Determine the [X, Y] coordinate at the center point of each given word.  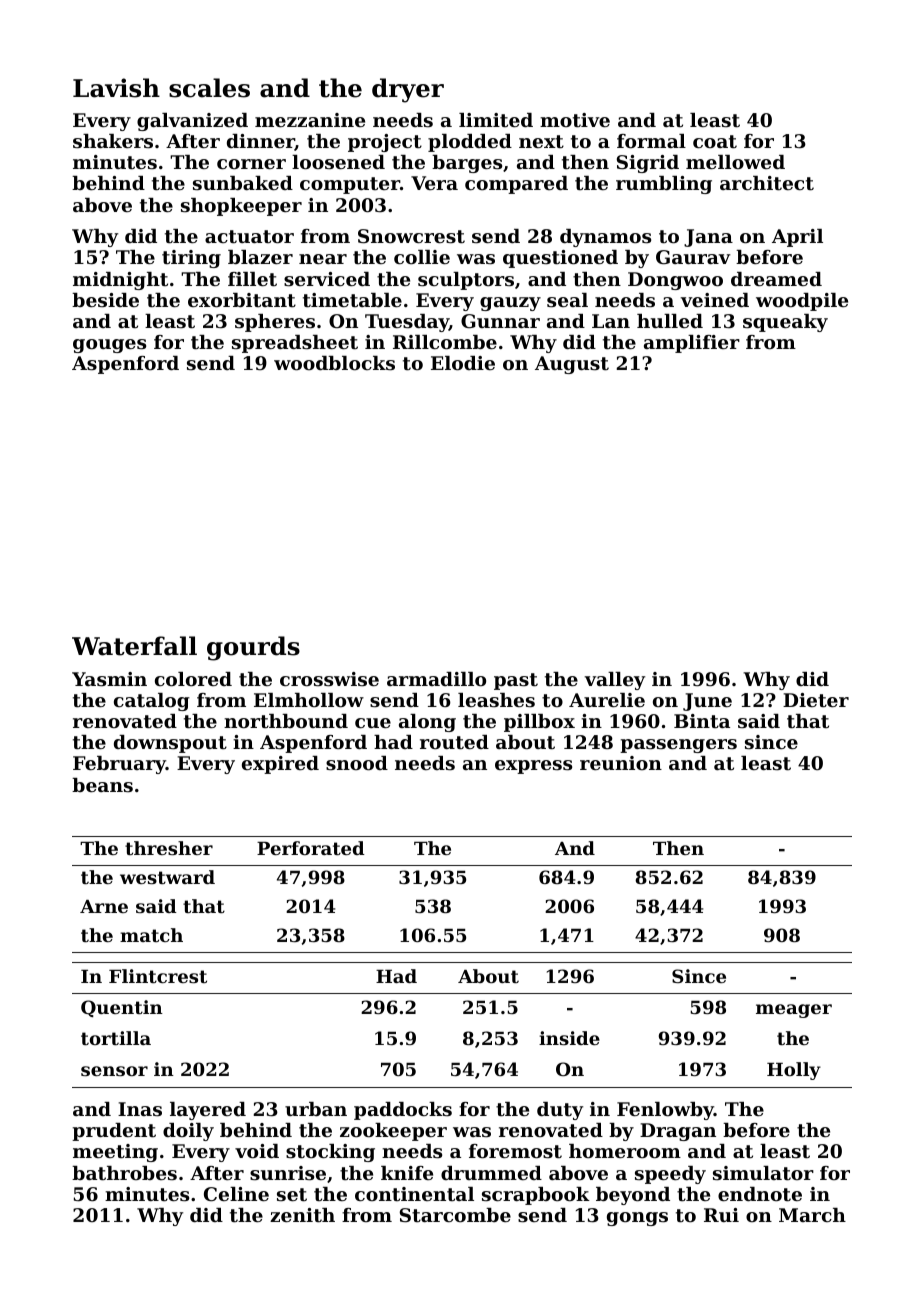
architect [767, 183]
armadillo [436, 679]
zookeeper [393, 1132]
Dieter [816, 700]
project [385, 143]
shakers [113, 141]
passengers [678, 746]
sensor [114, 1071]
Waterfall [134, 646]
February [119, 765]
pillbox [539, 723]
